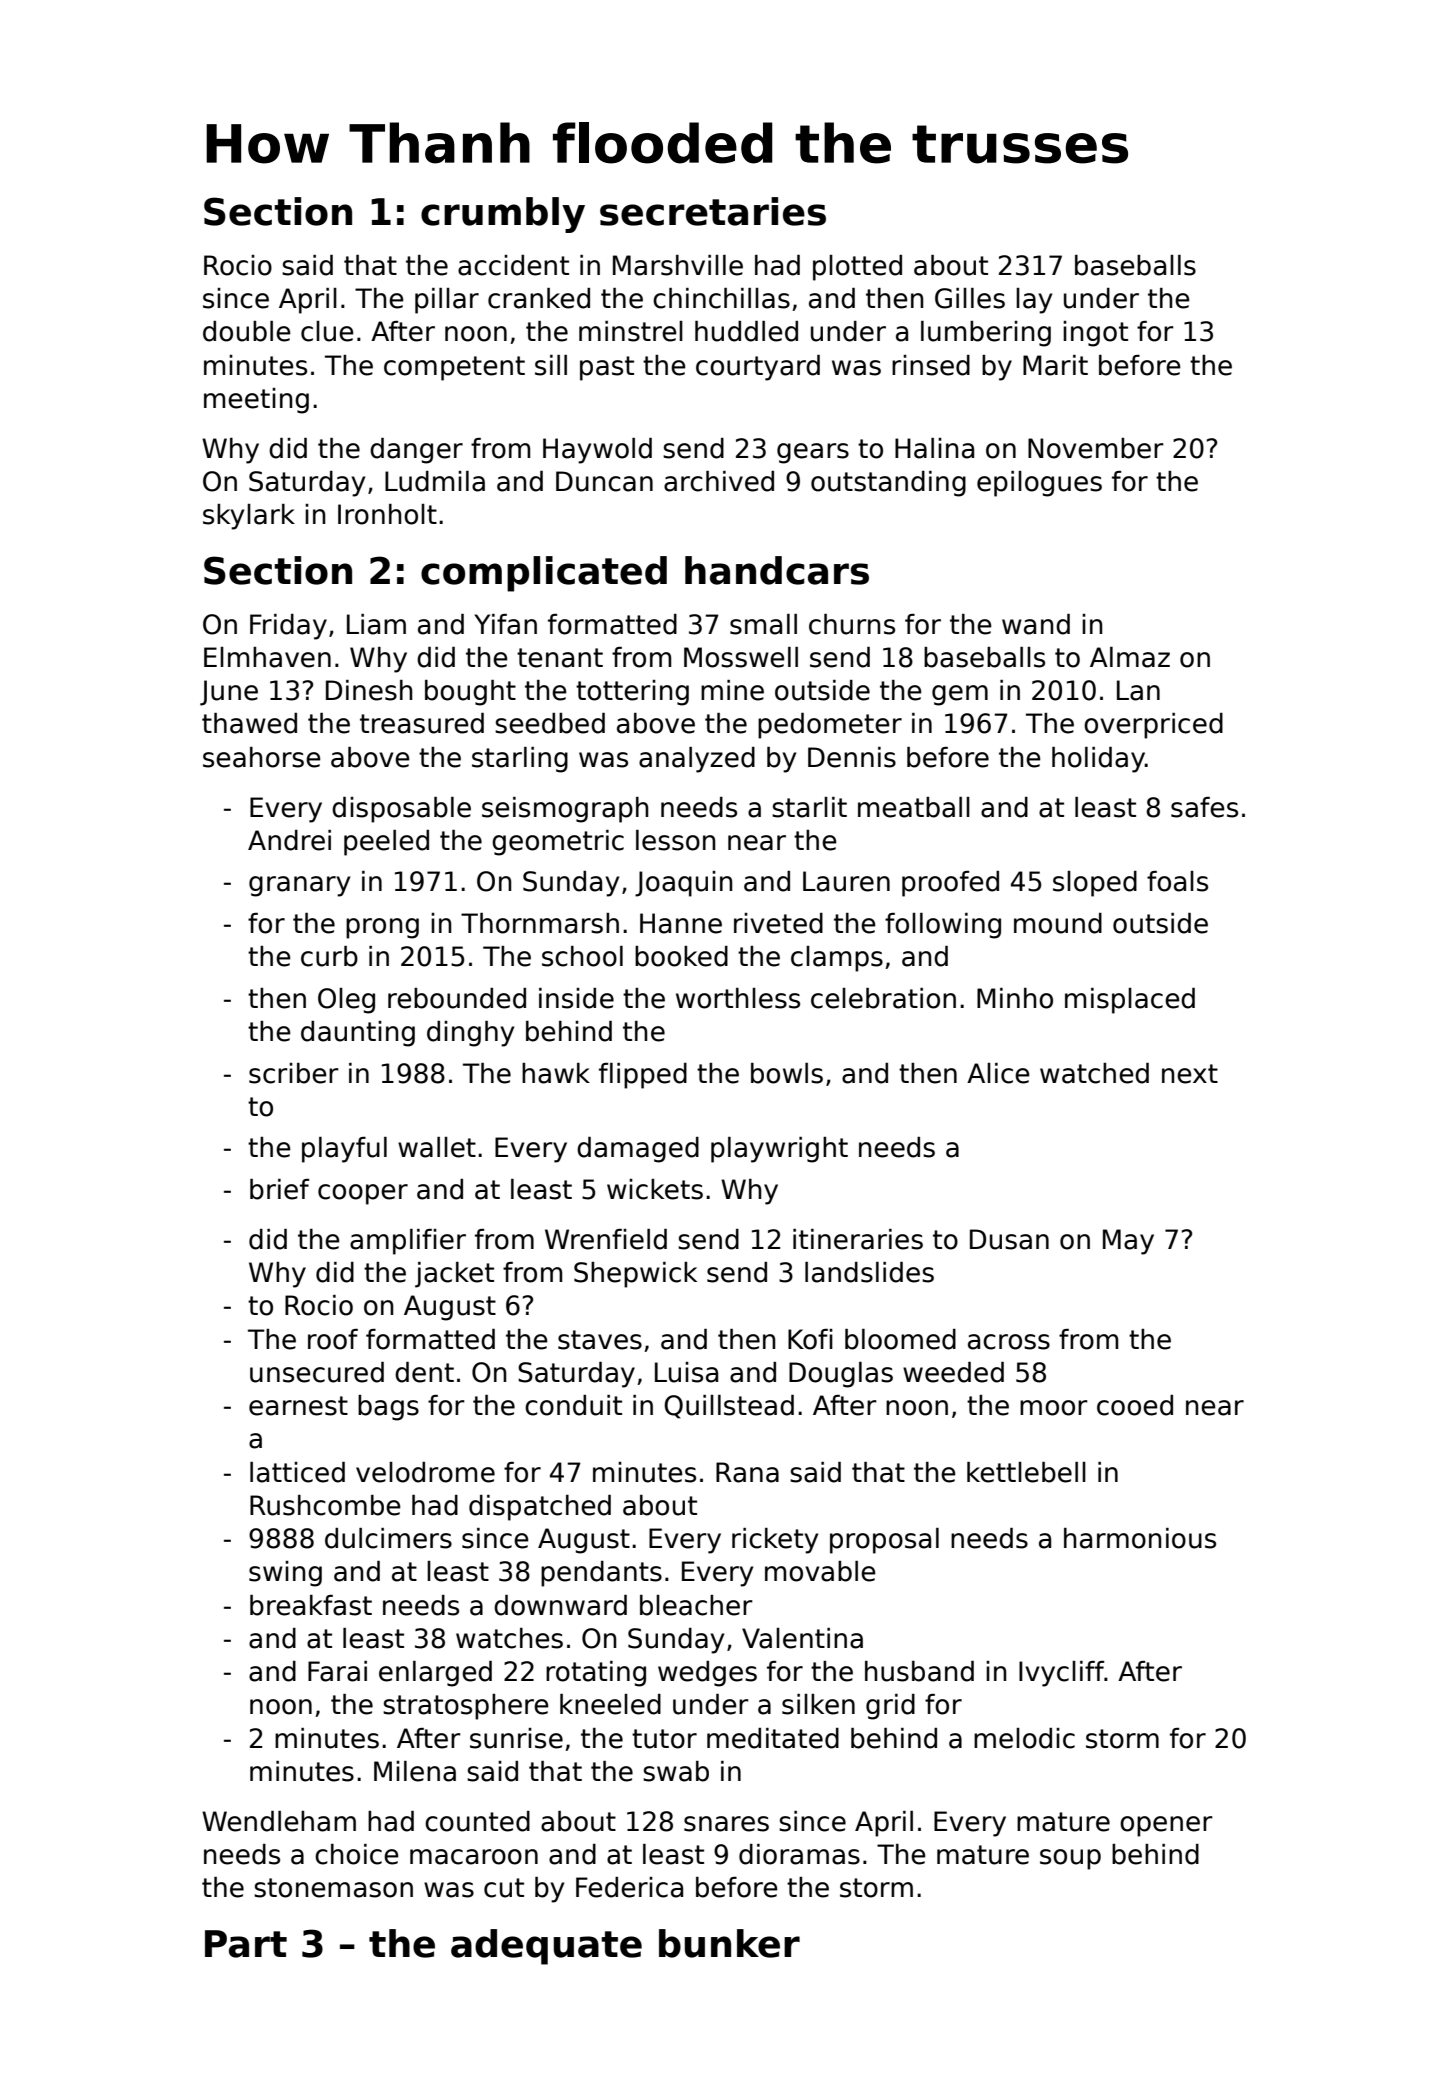 This image has width=1450, height=2100. What do you see at coordinates (325, 1505) in the image?
I see `Rushcombe` at bounding box center [325, 1505].
